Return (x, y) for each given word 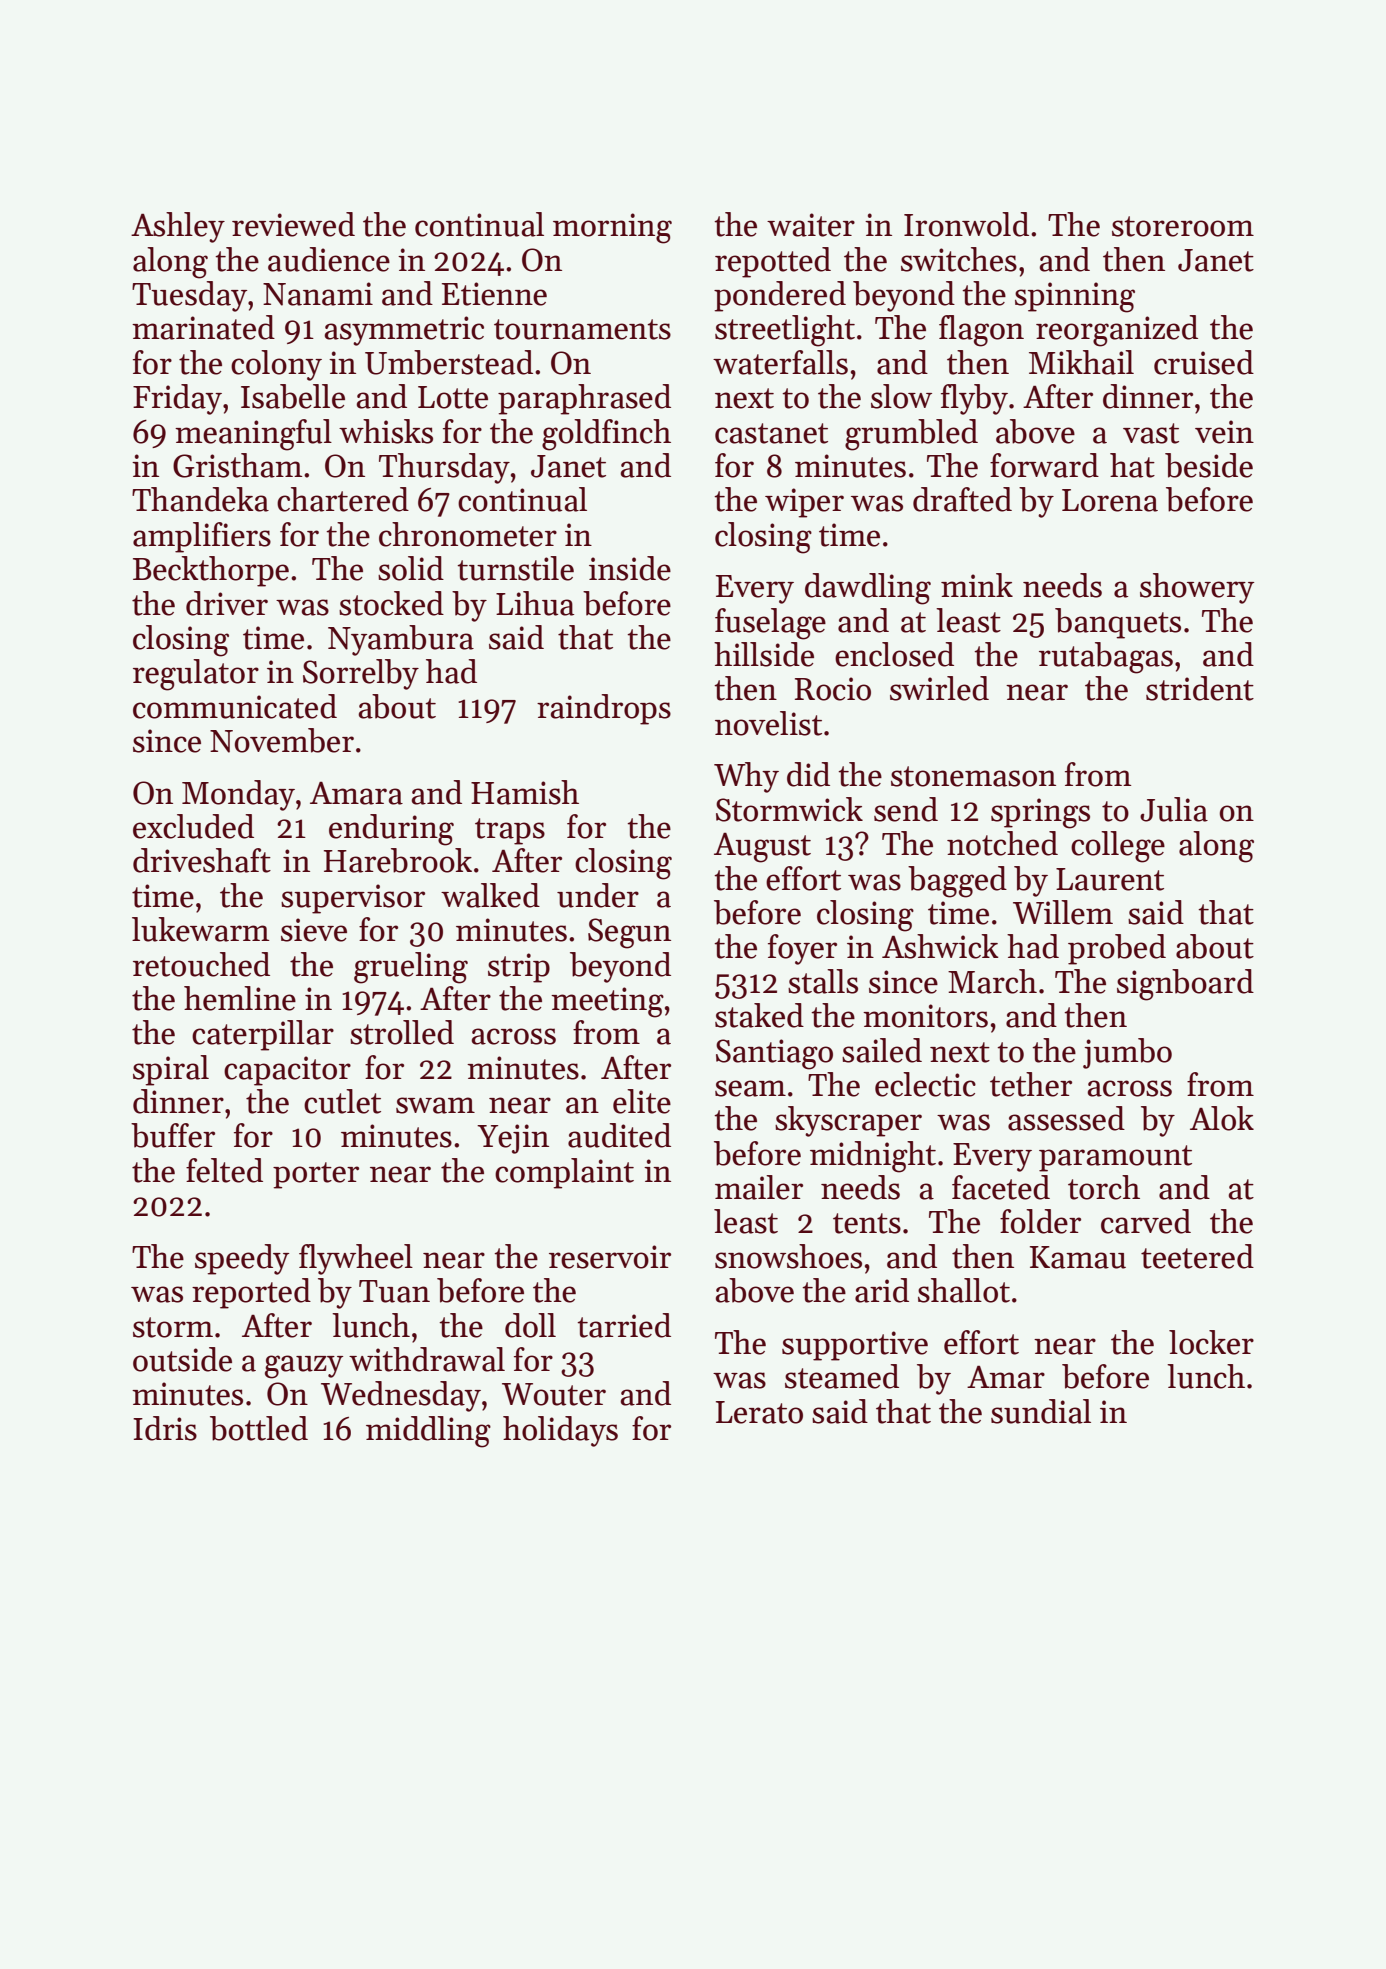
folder (1040, 1221)
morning (612, 228)
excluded (193, 826)
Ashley (178, 227)
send (906, 809)
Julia (1174, 809)
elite (642, 1101)
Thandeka (200, 499)
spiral (171, 1070)
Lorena (1110, 500)
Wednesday (401, 1396)
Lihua (535, 603)
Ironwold (966, 224)
